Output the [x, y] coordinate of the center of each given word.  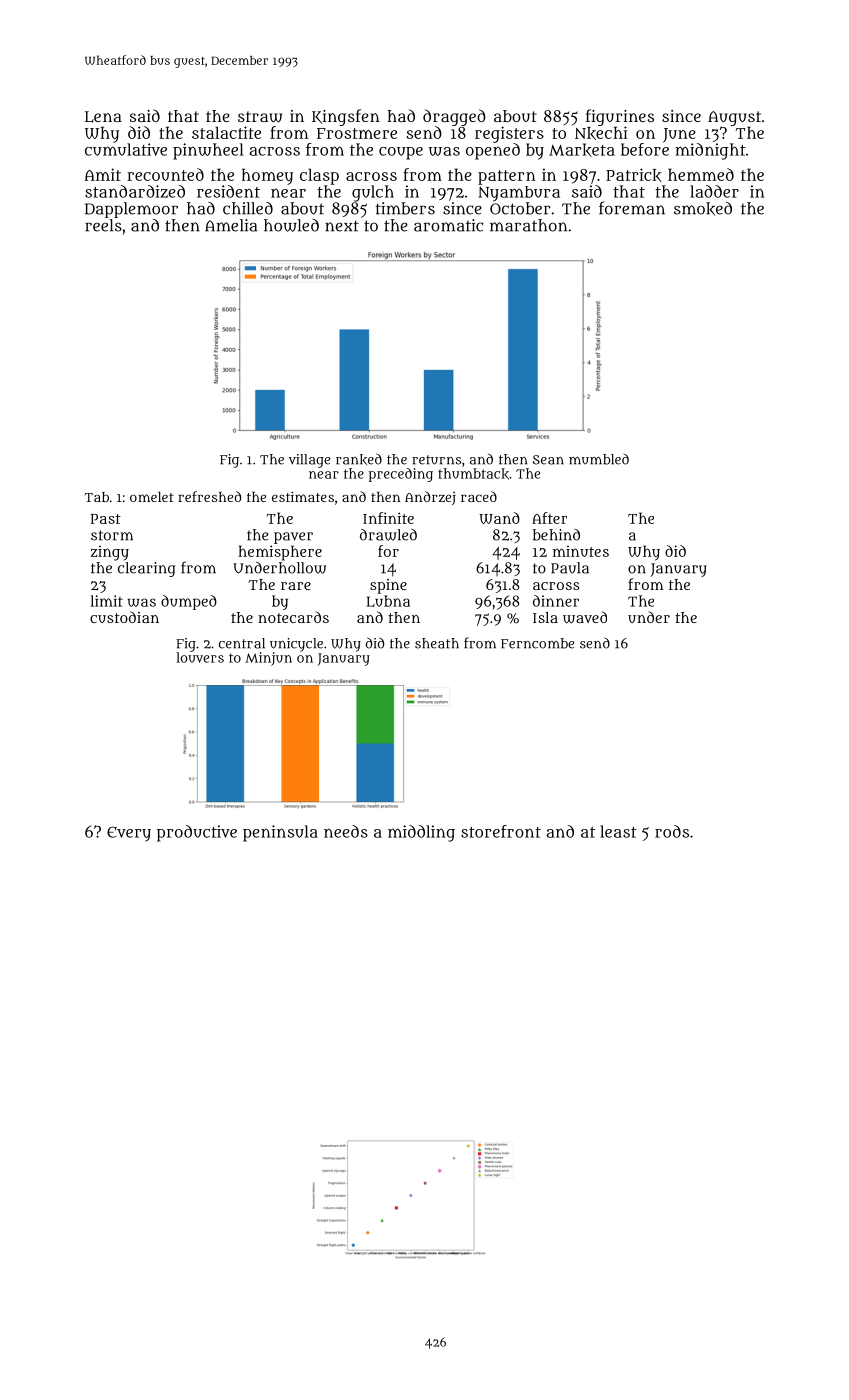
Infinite [388, 518]
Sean [548, 460]
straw [260, 117]
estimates [303, 496]
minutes [581, 551]
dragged [454, 117]
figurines [620, 117]
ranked [359, 459]
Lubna [388, 601]
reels [103, 225]
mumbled [599, 459]
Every [129, 834]
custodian [124, 617]
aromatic [448, 225]
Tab [97, 497]
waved [585, 617]
